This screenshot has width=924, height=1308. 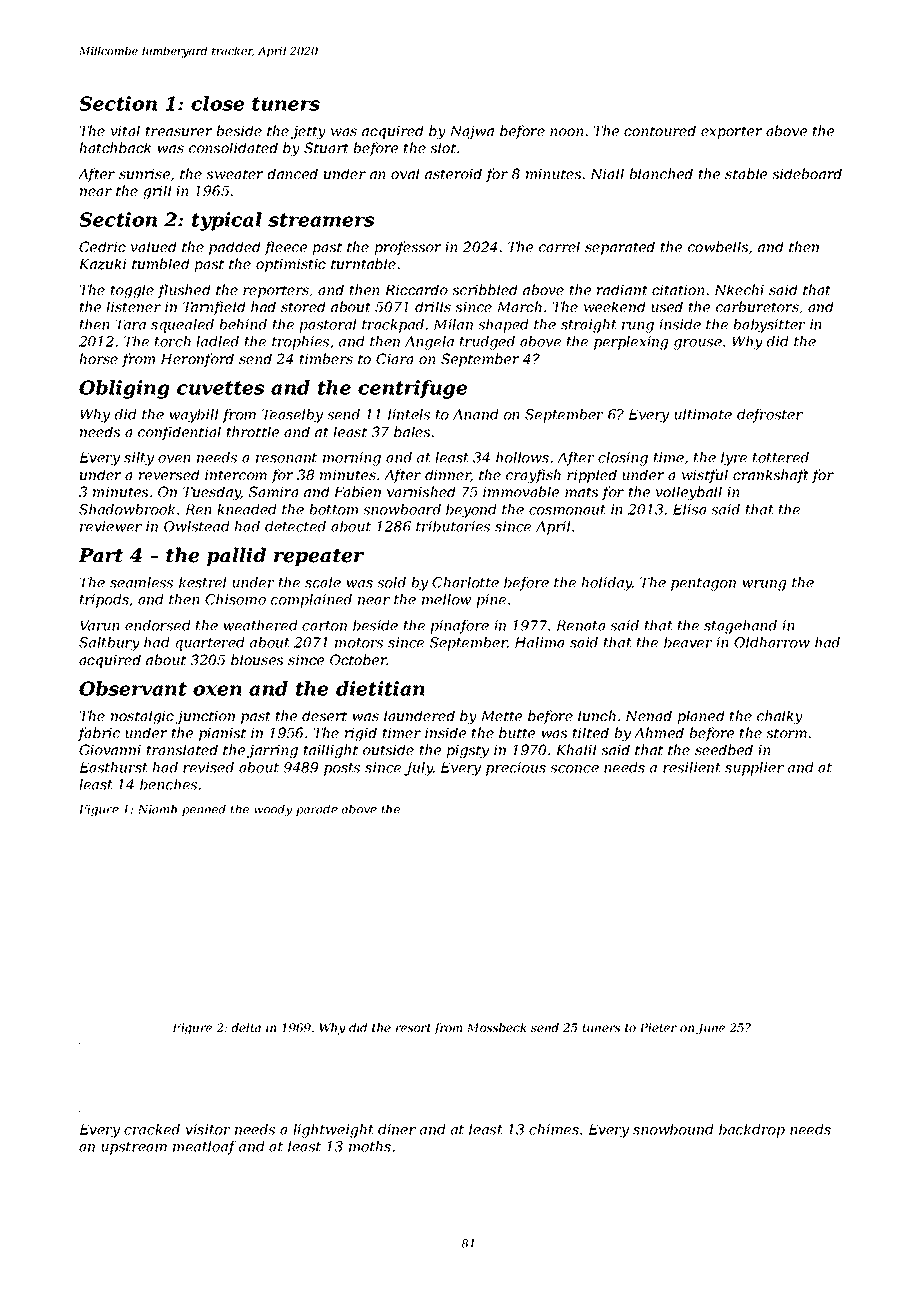 What do you see at coordinates (125, 130) in the screenshot?
I see `vital` at bounding box center [125, 130].
